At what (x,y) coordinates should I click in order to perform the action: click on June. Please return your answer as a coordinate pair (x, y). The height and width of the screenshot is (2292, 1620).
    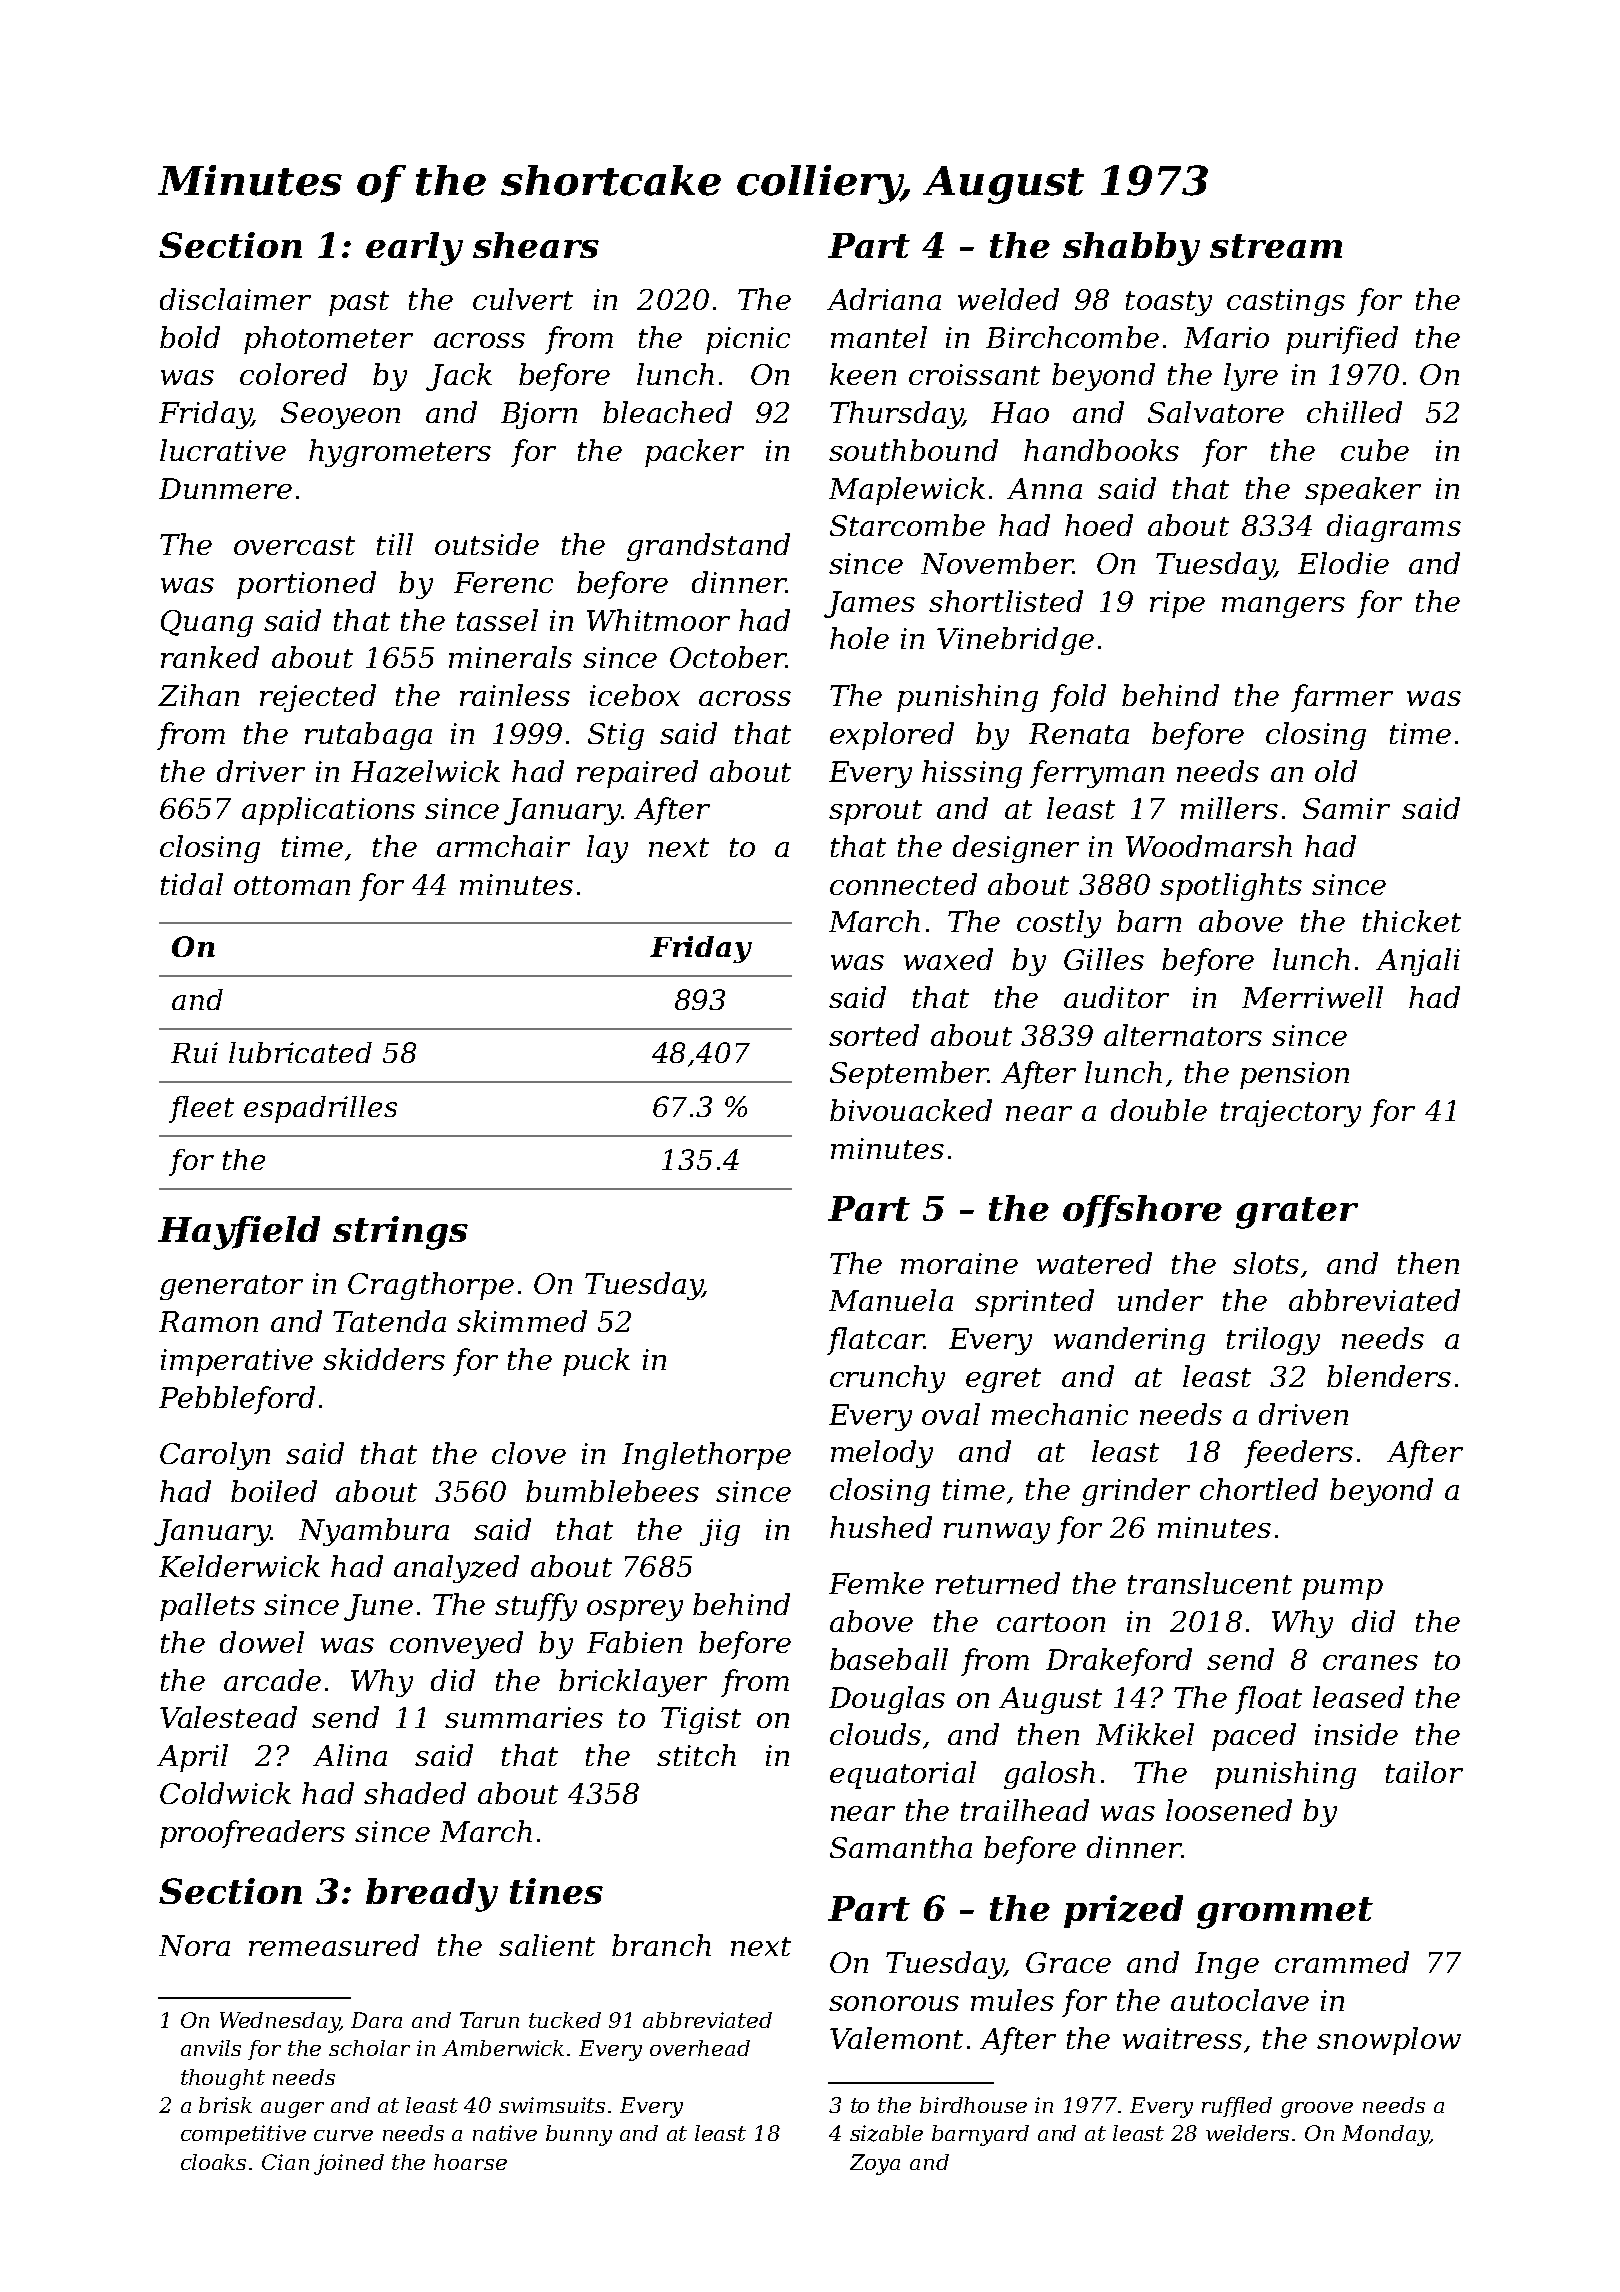
    Looking at the image, I should click on (378, 1607).
